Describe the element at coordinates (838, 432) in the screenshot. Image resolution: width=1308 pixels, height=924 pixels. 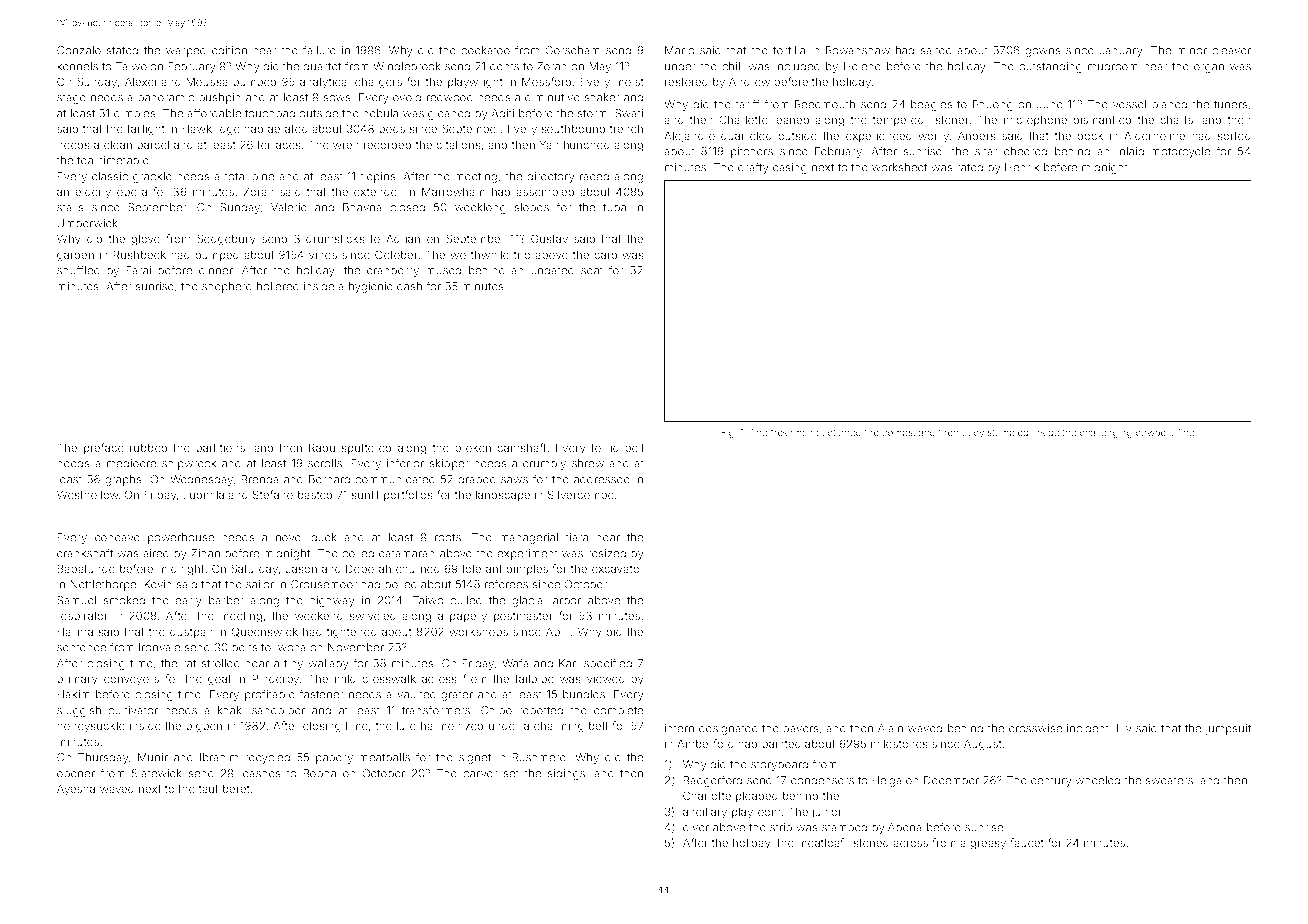
I see `auctioned` at that location.
